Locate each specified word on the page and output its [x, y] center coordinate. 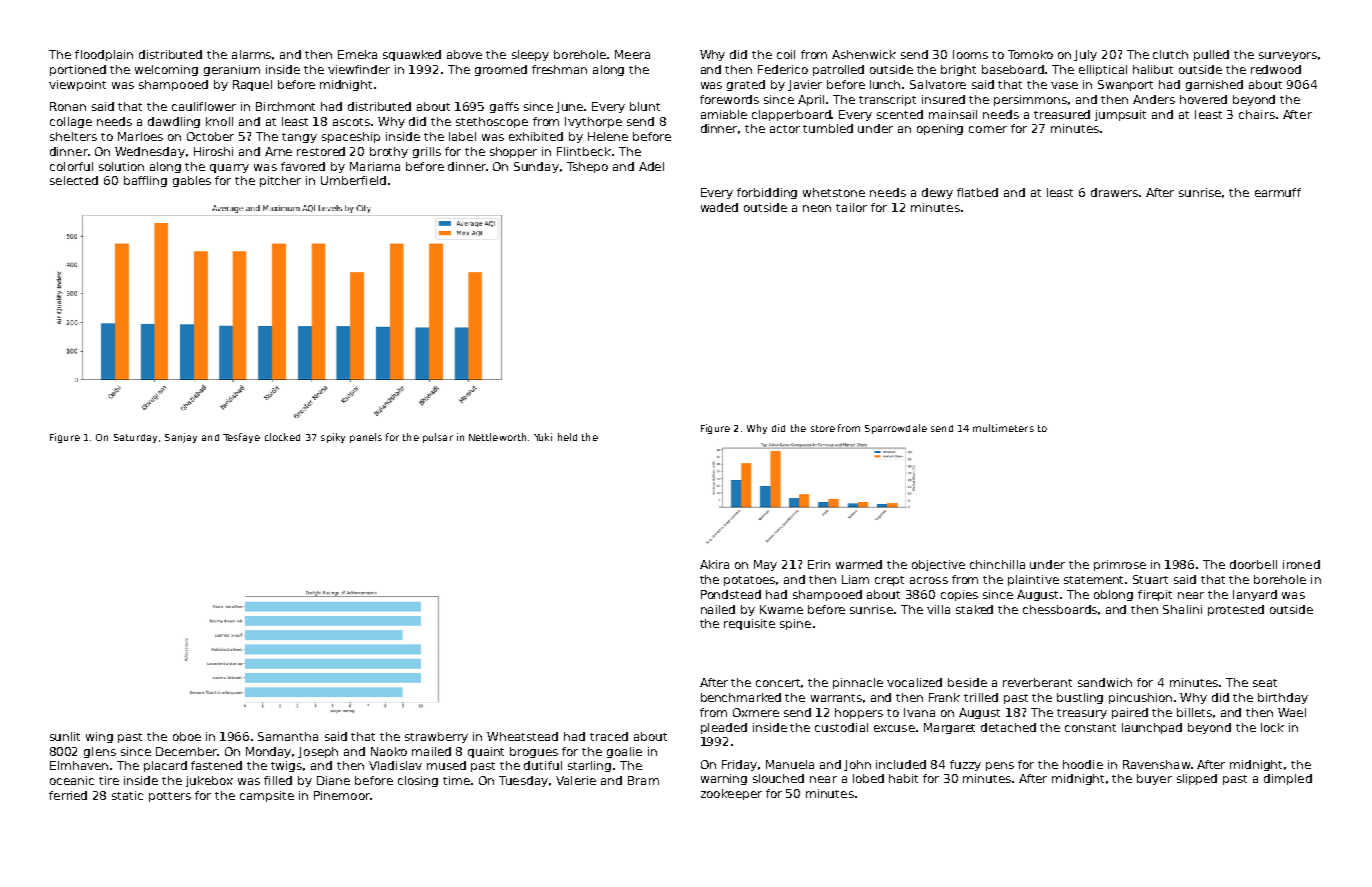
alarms [251, 54]
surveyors [1288, 56]
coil [786, 54]
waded [719, 207]
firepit [1155, 595]
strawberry [436, 737]
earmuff [1278, 192]
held [567, 437]
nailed [718, 609]
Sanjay [181, 438]
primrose [1120, 565]
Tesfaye [241, 438]
